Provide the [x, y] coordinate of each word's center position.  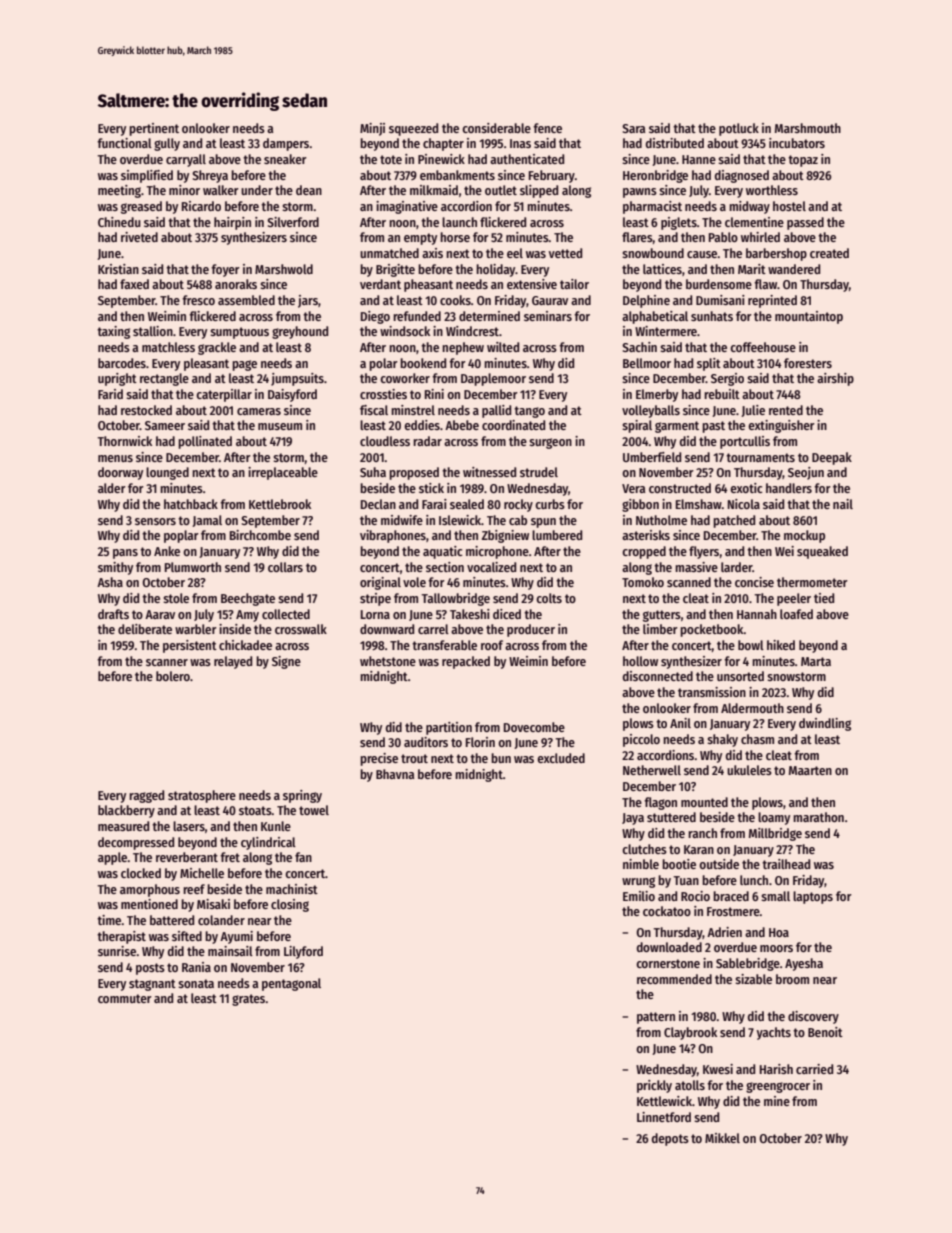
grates [248, 1000]
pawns [640, 193]
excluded [561, 758]
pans [125, 554]
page [244, 365]
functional [124, 143]
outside [719, 864]
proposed [414, 473]
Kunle [276, 826]
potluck [739, 129]
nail [843, 504]
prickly [654, 1086]
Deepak [832, 458]
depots [670, 1139]
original [380, 583]
